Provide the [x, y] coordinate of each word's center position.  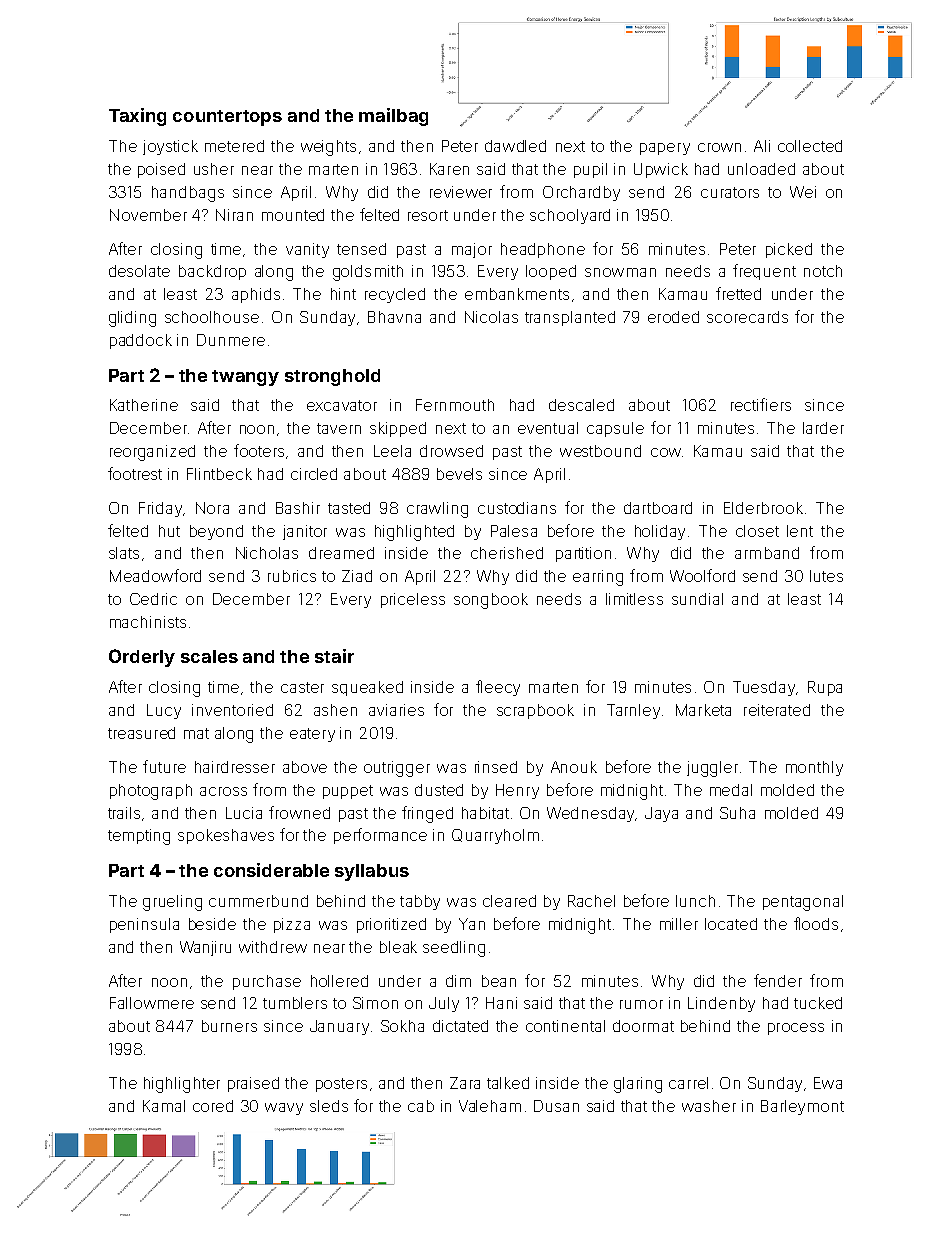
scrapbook [535, 711]
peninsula [144, 925]
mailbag [393, 117]
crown [719, 147]
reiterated [777, 710]
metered [234, 146]
